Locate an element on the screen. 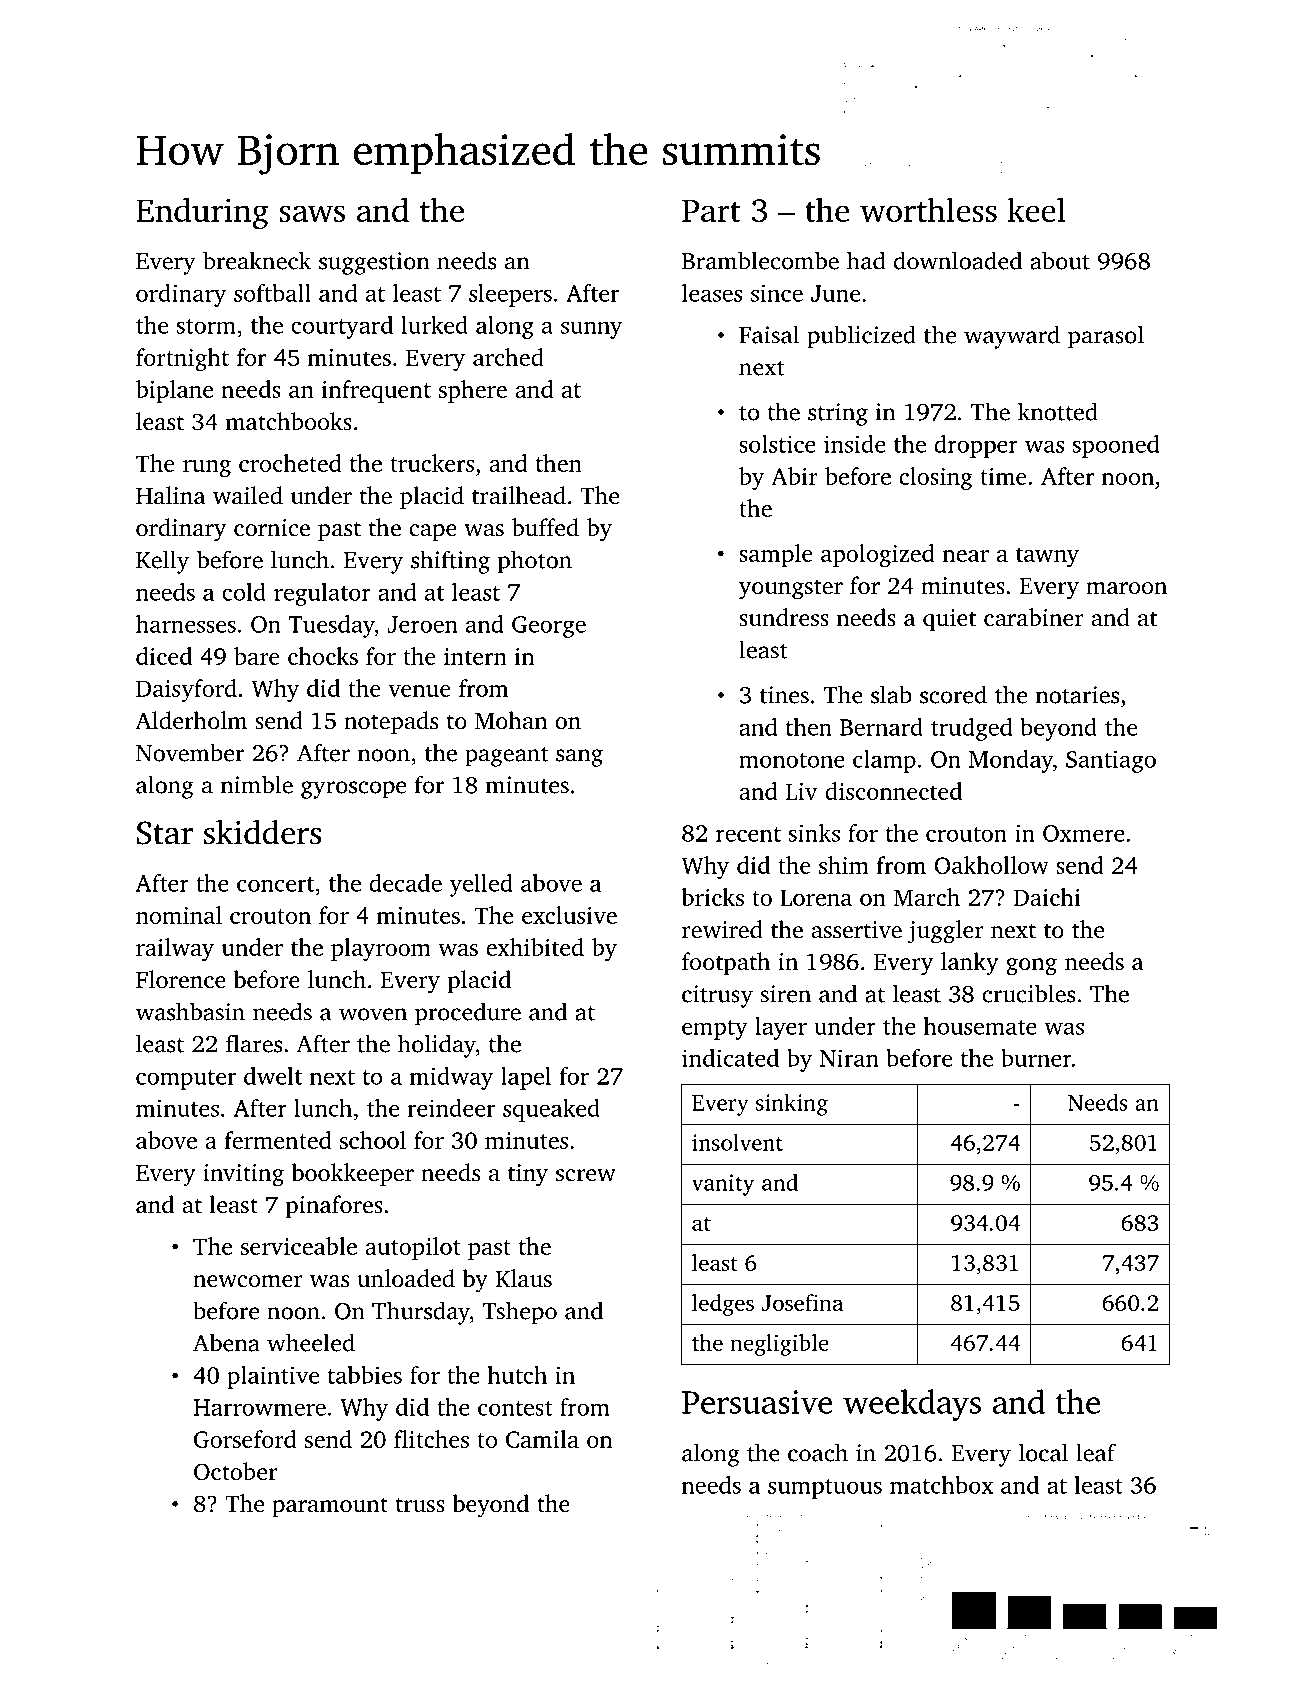 This screenshot has height=1689, width=1305. layer is located at coordinates (781, 1028).
